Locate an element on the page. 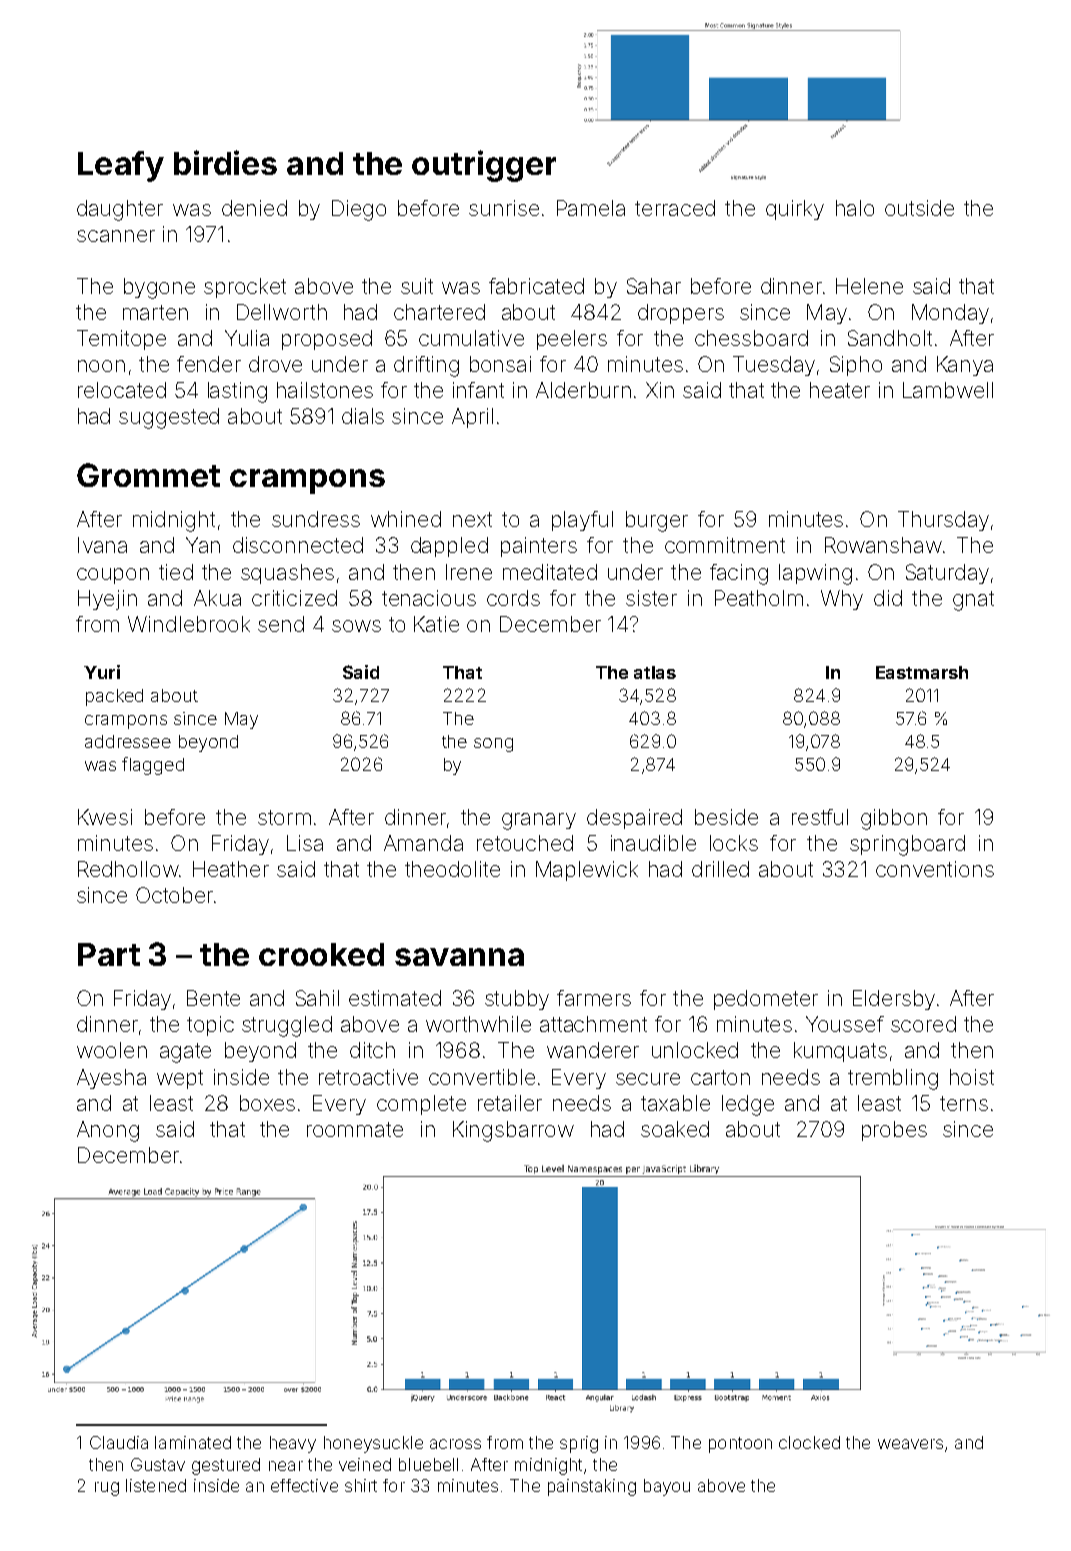  secure is located at coordinates (648, 1079).
